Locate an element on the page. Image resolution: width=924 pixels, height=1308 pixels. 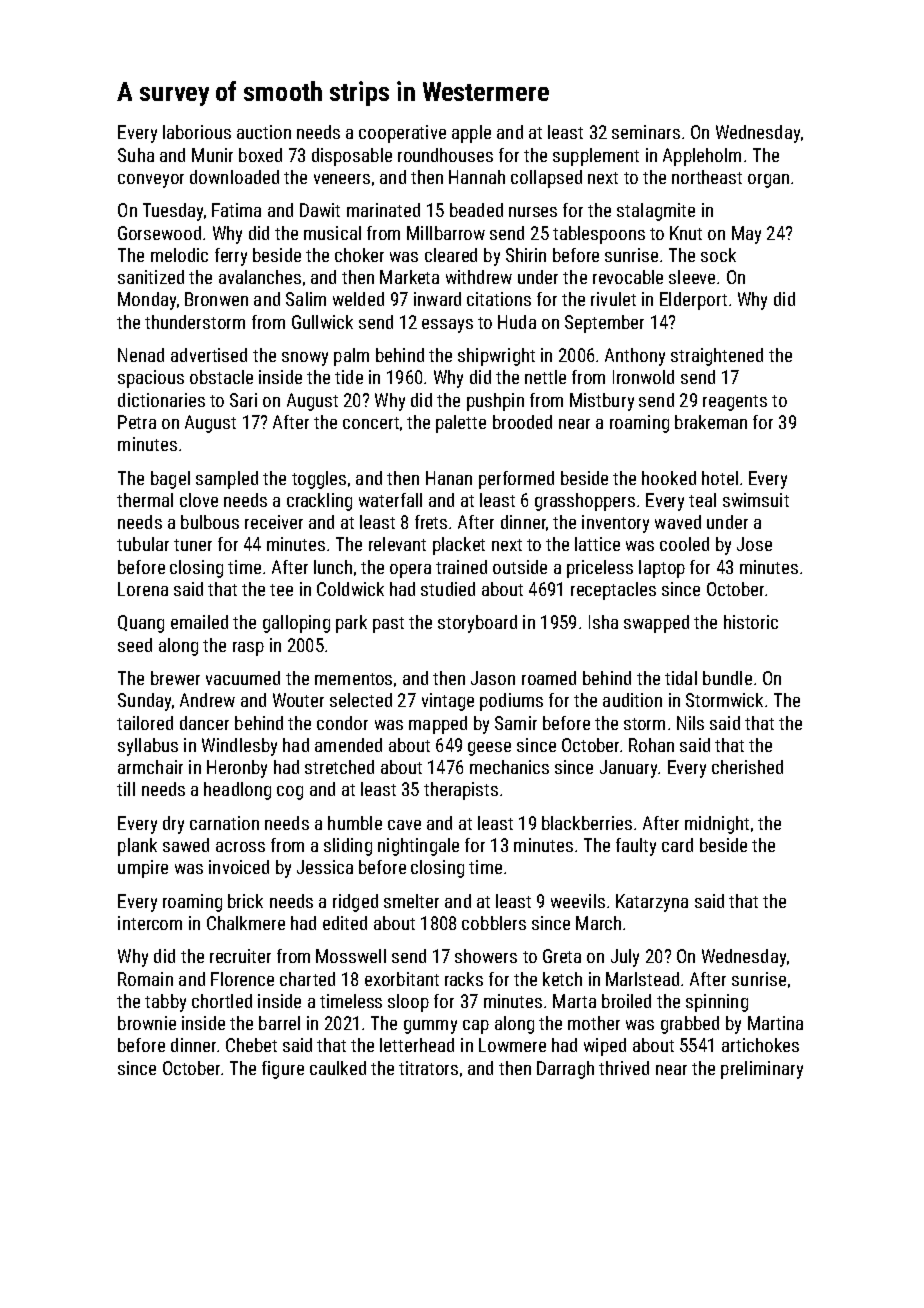
swimsuit is located at coordinates (756, 500).
